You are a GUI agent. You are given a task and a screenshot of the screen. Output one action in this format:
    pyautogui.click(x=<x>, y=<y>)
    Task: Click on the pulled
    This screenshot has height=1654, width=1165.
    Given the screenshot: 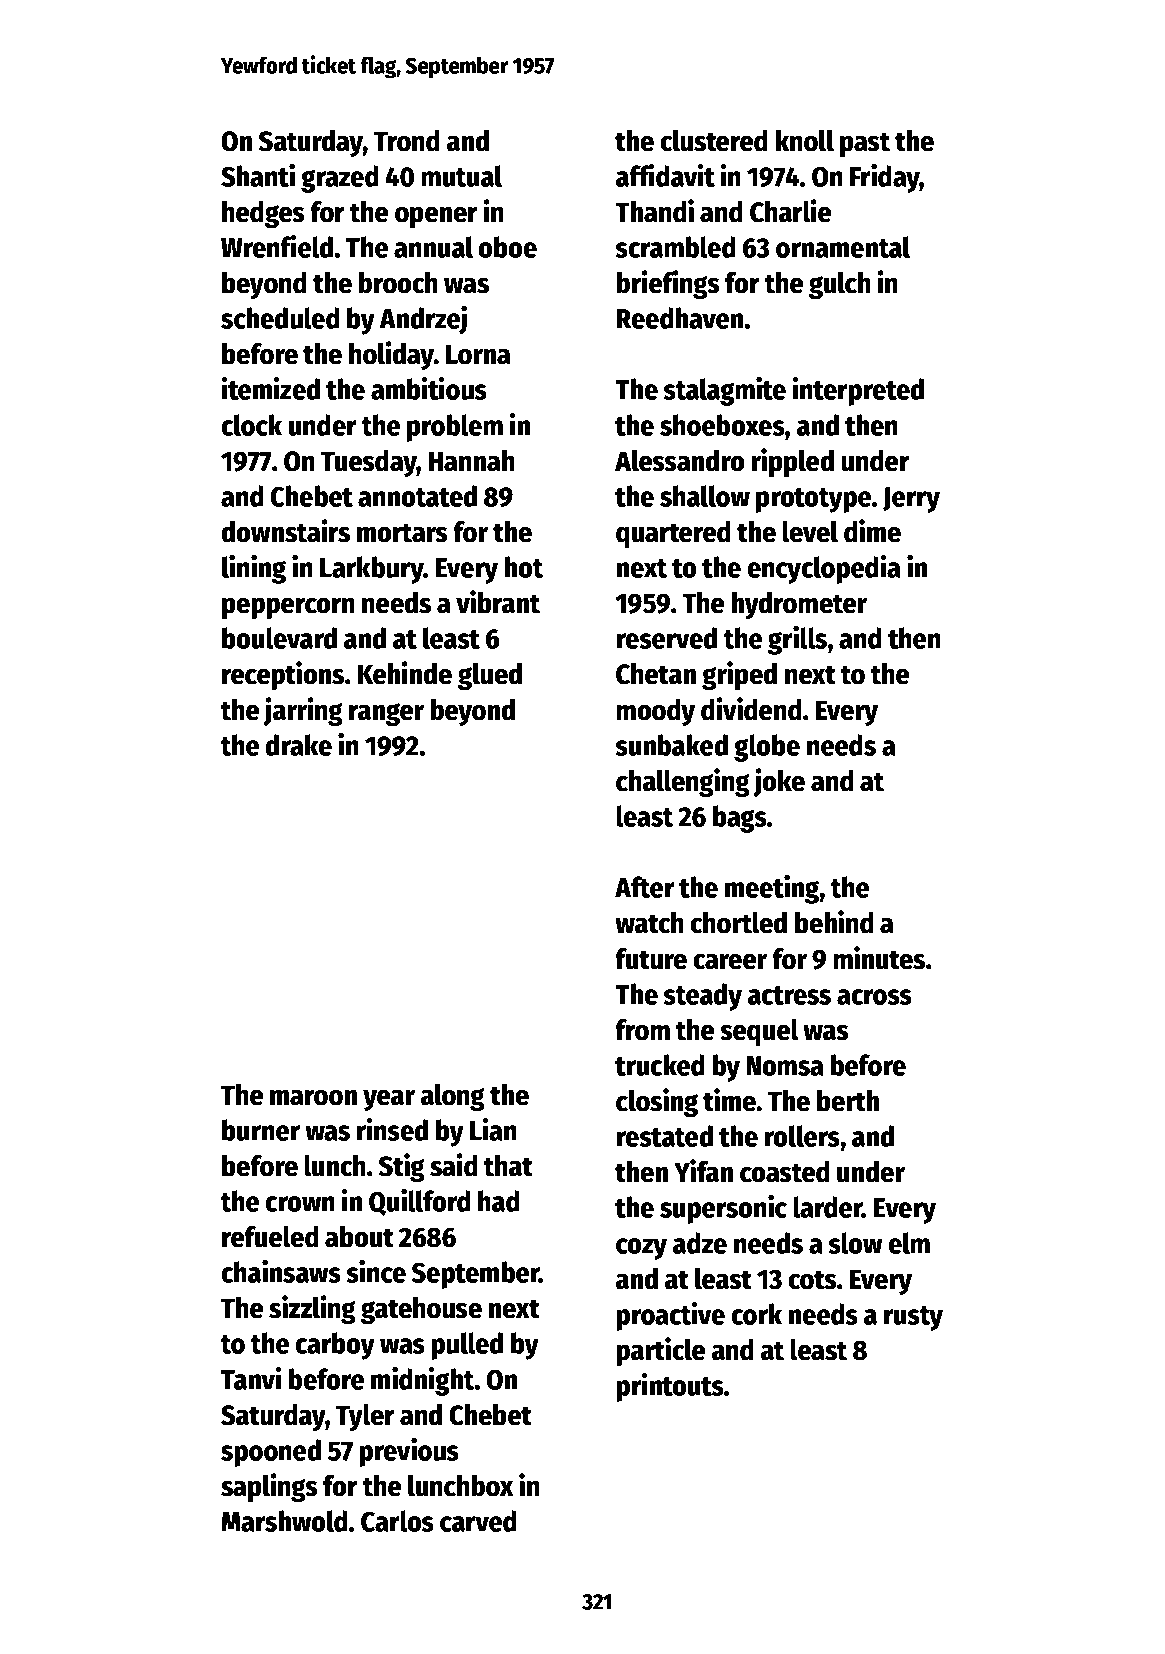 What is the action you would take?
    pyautogui.click(x=467, y=1346)
